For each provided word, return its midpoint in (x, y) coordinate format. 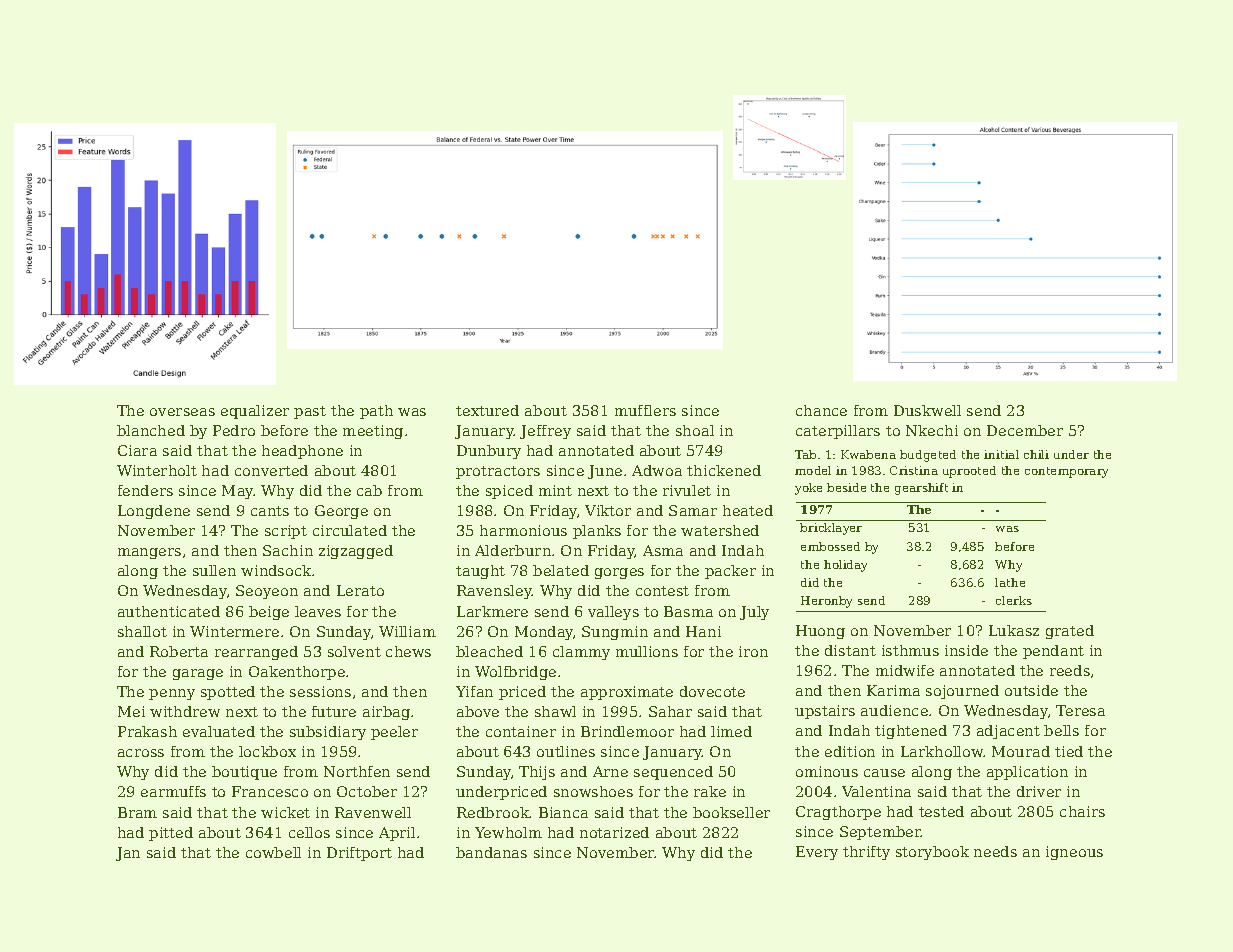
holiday (845, 566)
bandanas (491, 852)
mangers (149, 553)
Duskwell (927, 410)
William (407, 631)
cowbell (273, 852)
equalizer (255, 412)
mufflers (645, 410)
